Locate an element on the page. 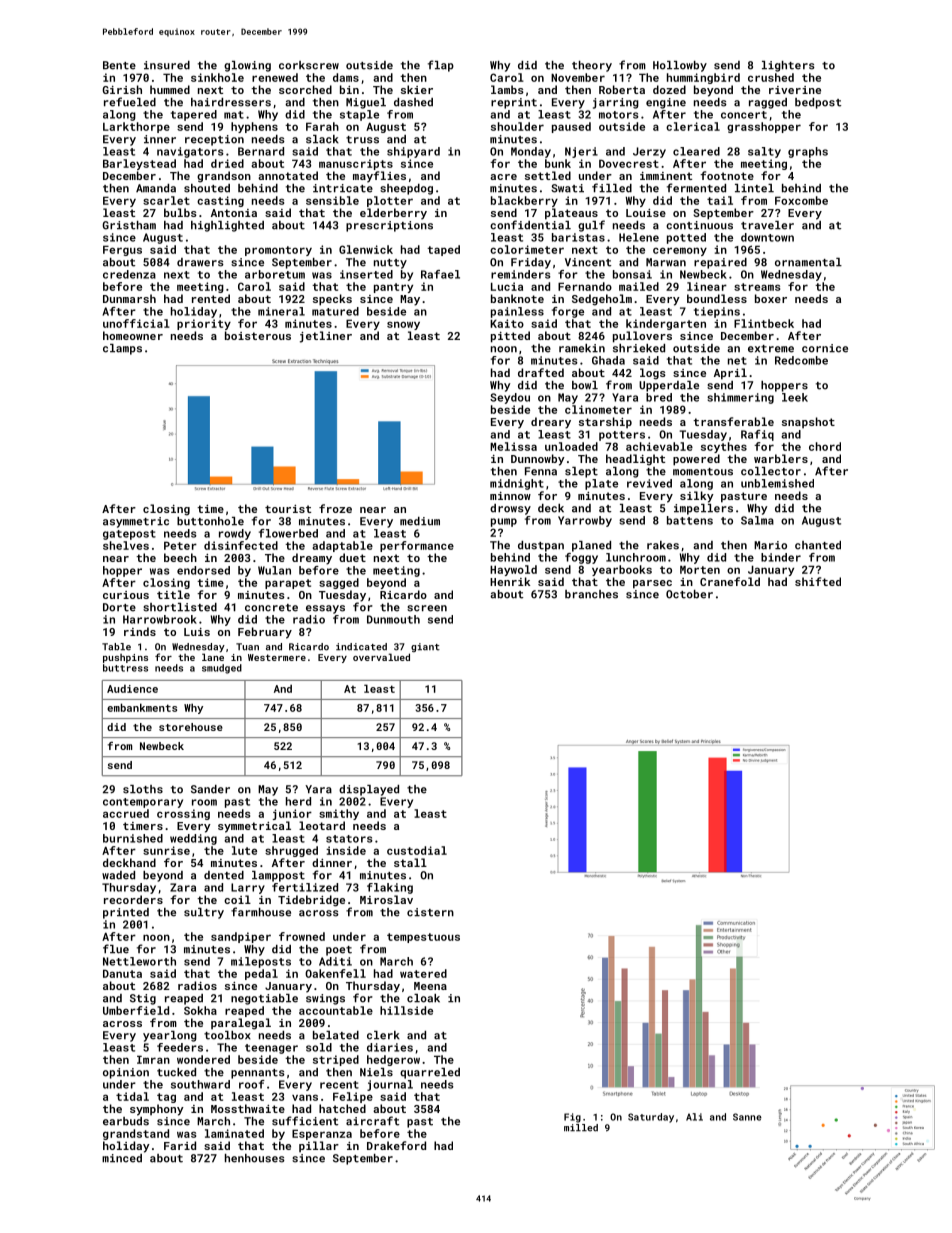 The image size is (952, 1233). Girish is located at coordinates (122, 89).
